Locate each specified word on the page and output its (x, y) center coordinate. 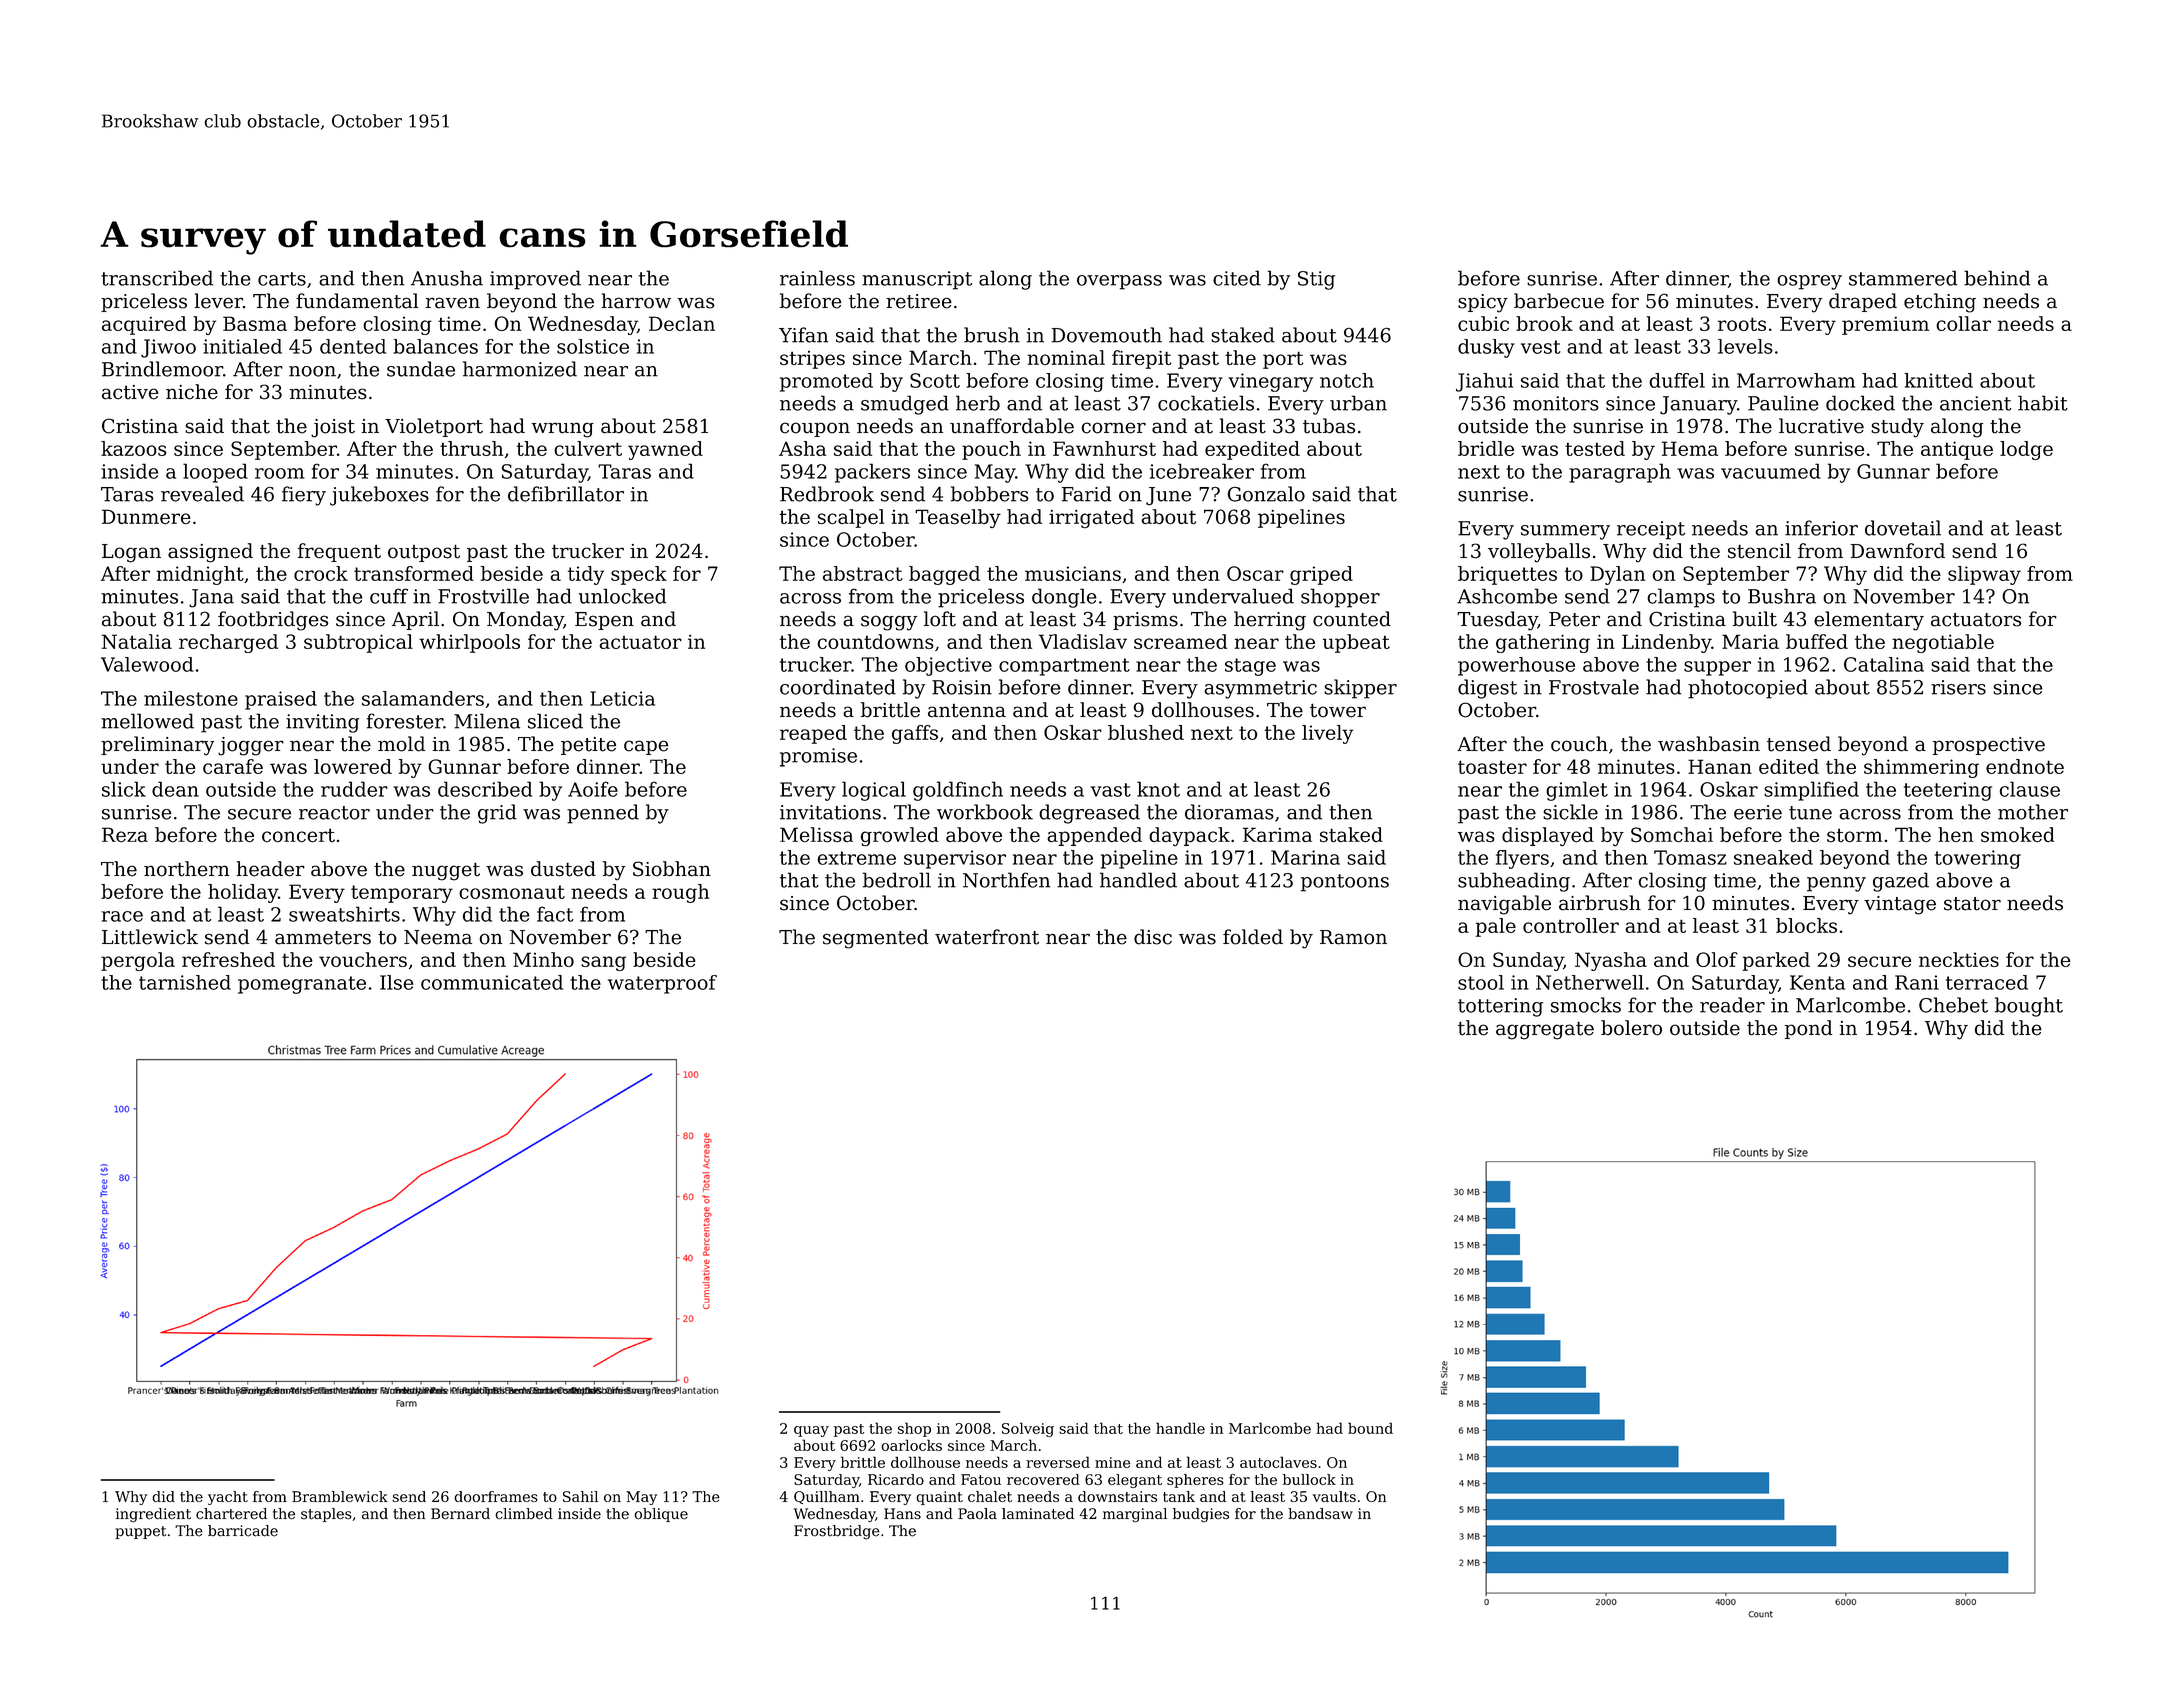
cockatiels (1206, 403)
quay (811, 1431)
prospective (1989, 746)
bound (1370, 1428)
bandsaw (1320, 1514)
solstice (593, 346)
